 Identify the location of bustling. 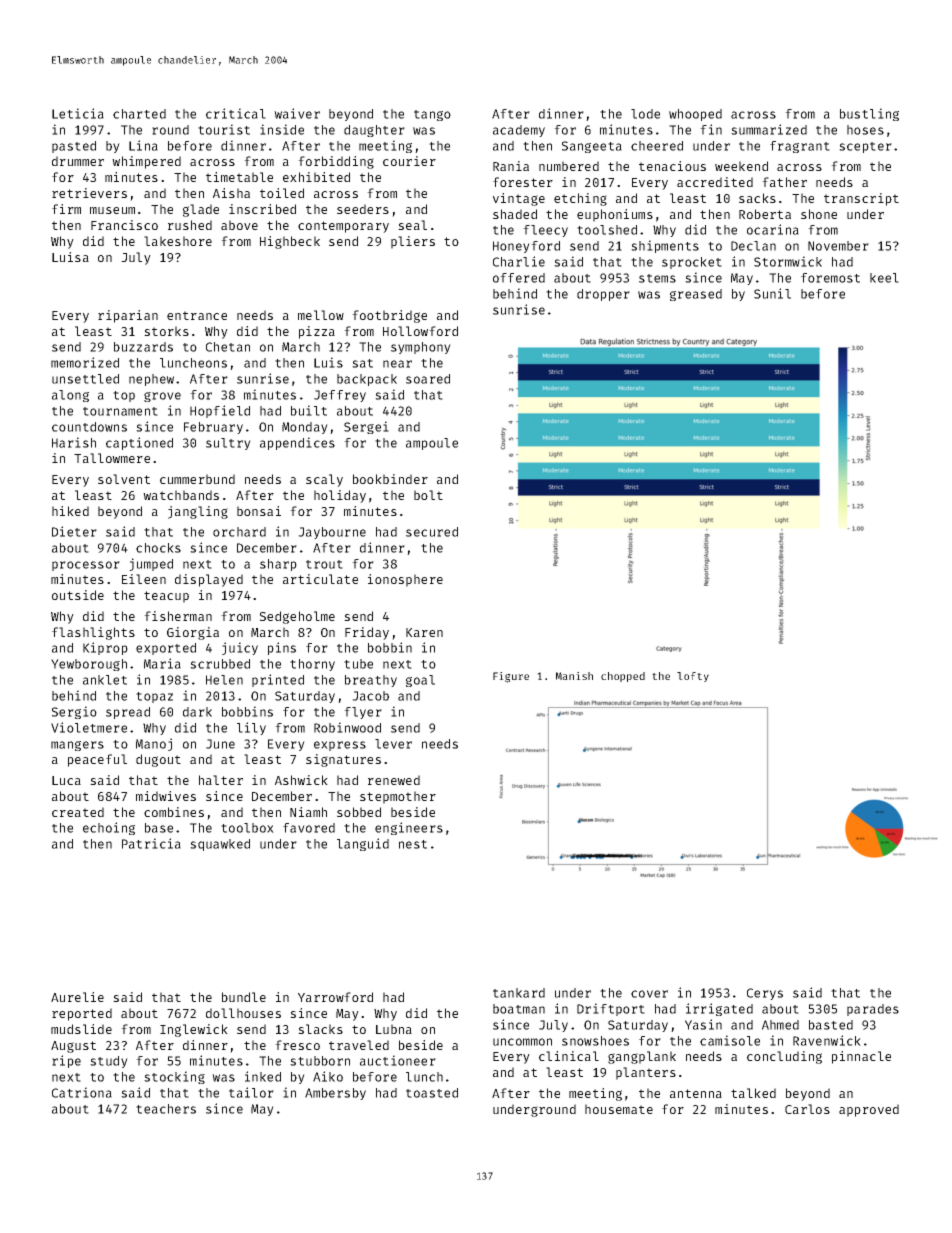
(869, 114).
